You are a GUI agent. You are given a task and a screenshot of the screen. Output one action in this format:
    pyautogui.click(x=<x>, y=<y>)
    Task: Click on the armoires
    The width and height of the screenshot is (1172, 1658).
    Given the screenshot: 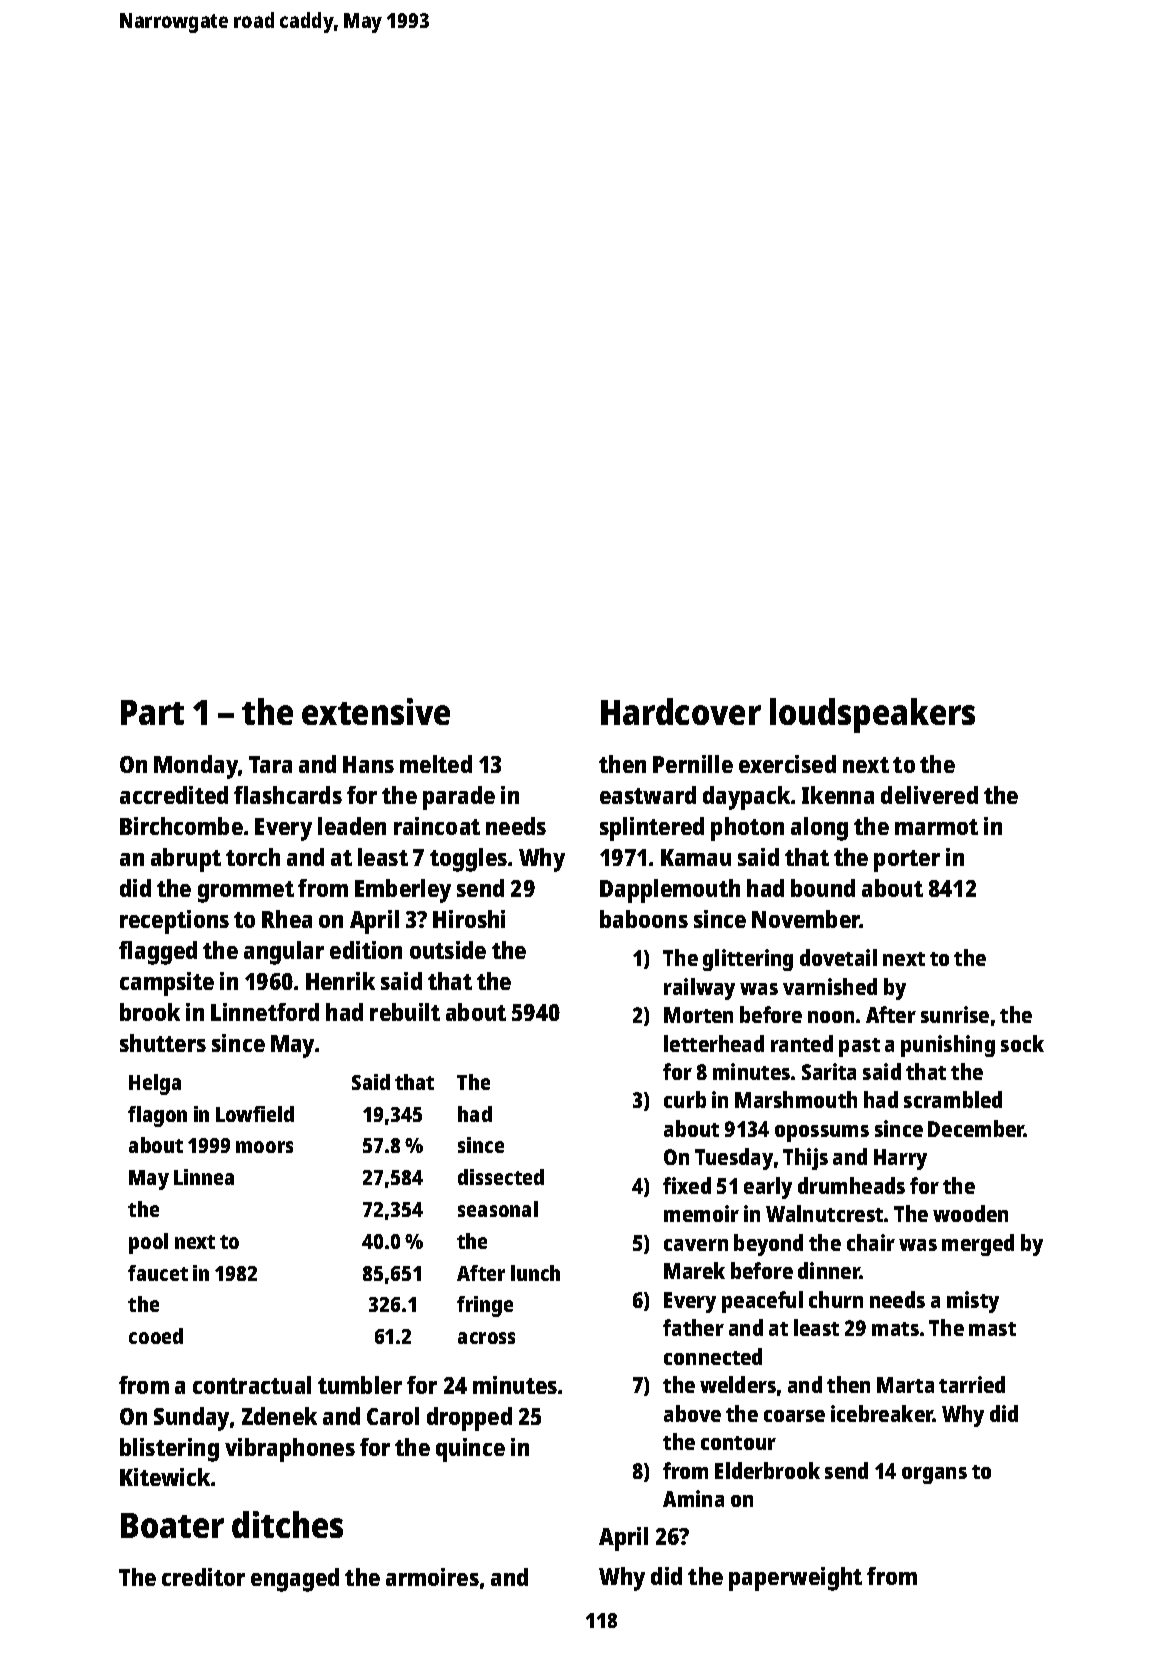 What is the action you would take?
    pyautogui.click(x=432, y=1577)
